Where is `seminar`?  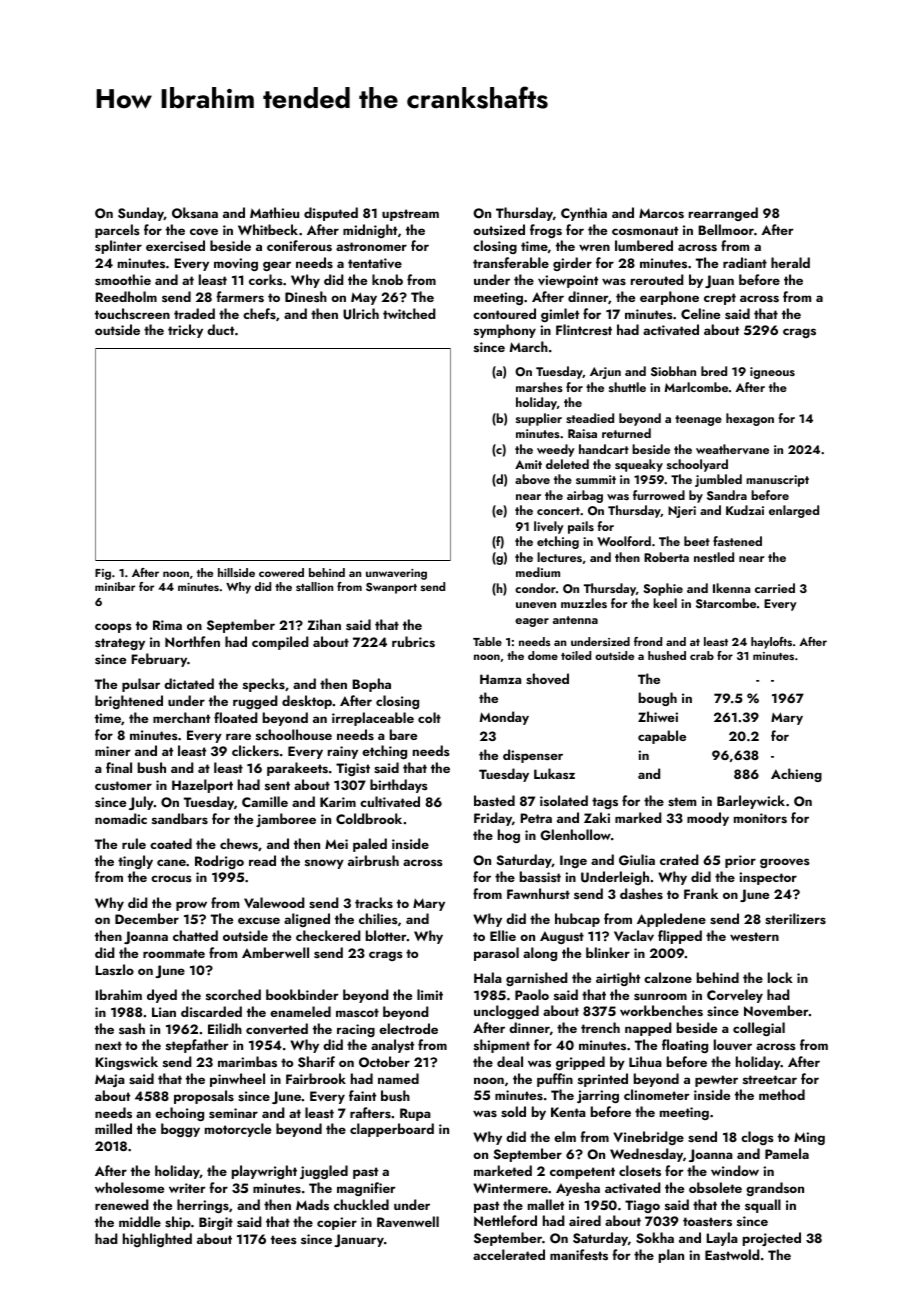 seminar is located at coordinates (233, 1113).
